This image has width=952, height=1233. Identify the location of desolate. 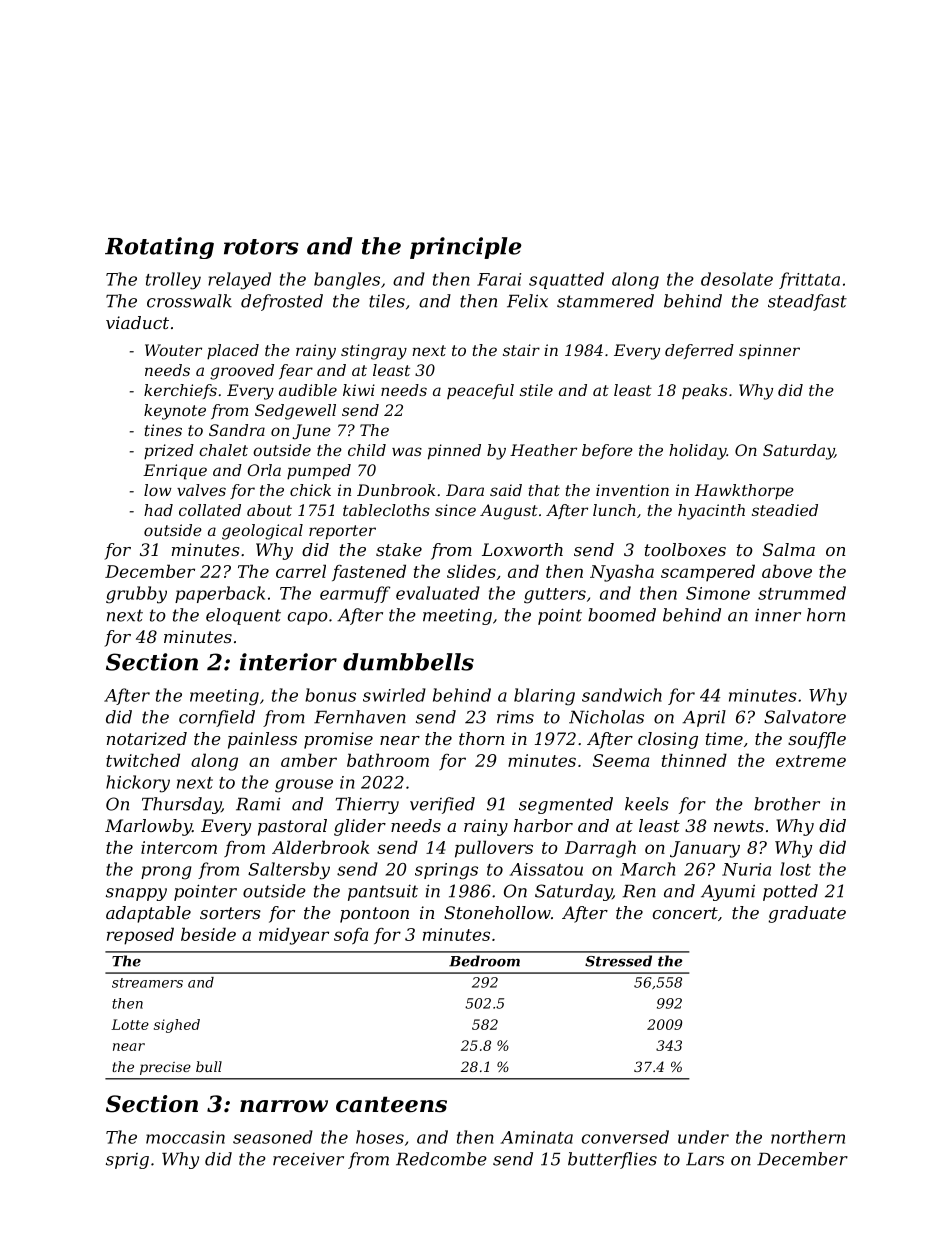
(737, 279).
